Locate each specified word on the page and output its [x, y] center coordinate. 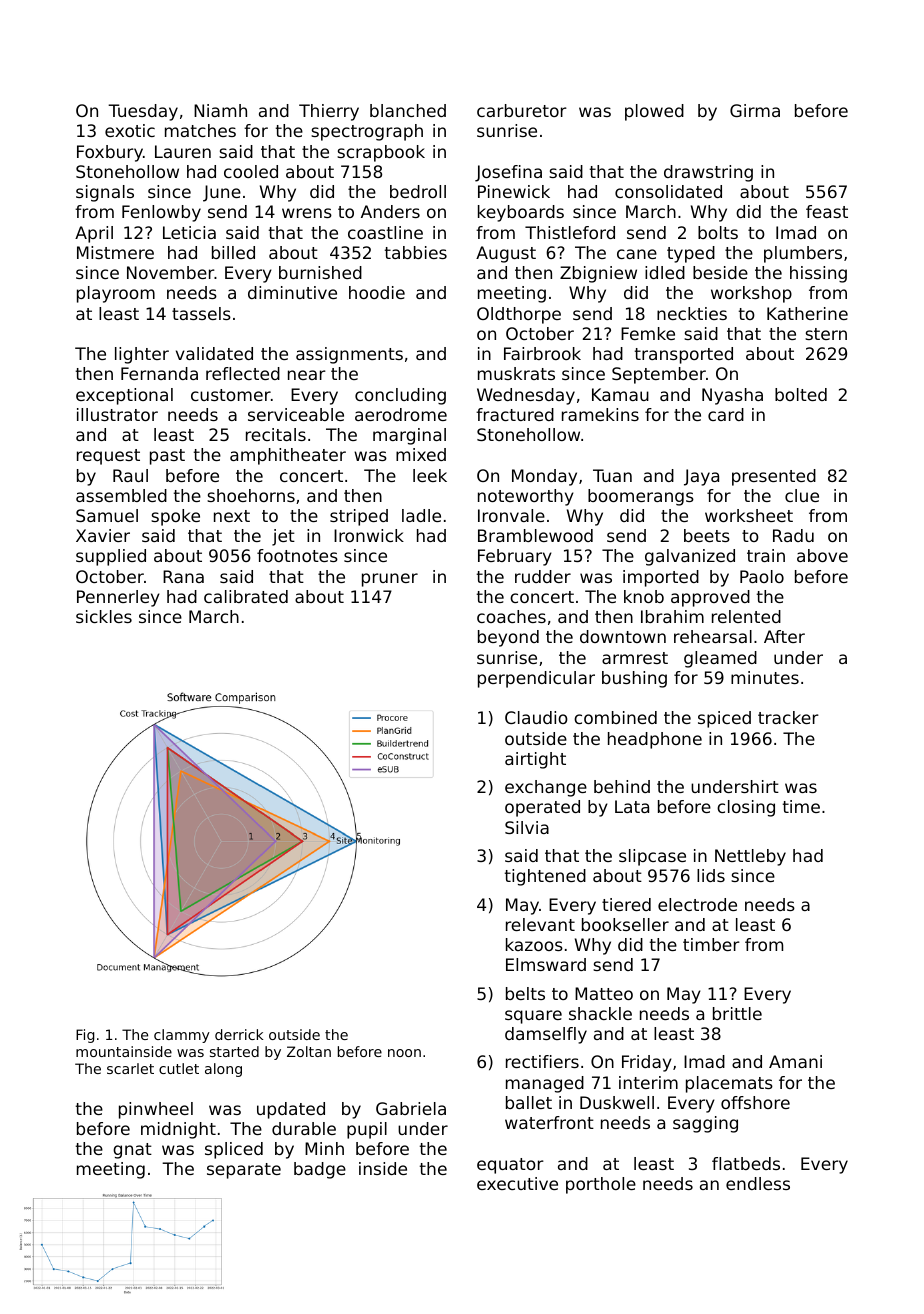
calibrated [246, 596]
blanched [408, 110]
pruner [390, 580]
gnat [132, 1151]
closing [746, 808]
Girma [755, 110]
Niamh [220, 110]
